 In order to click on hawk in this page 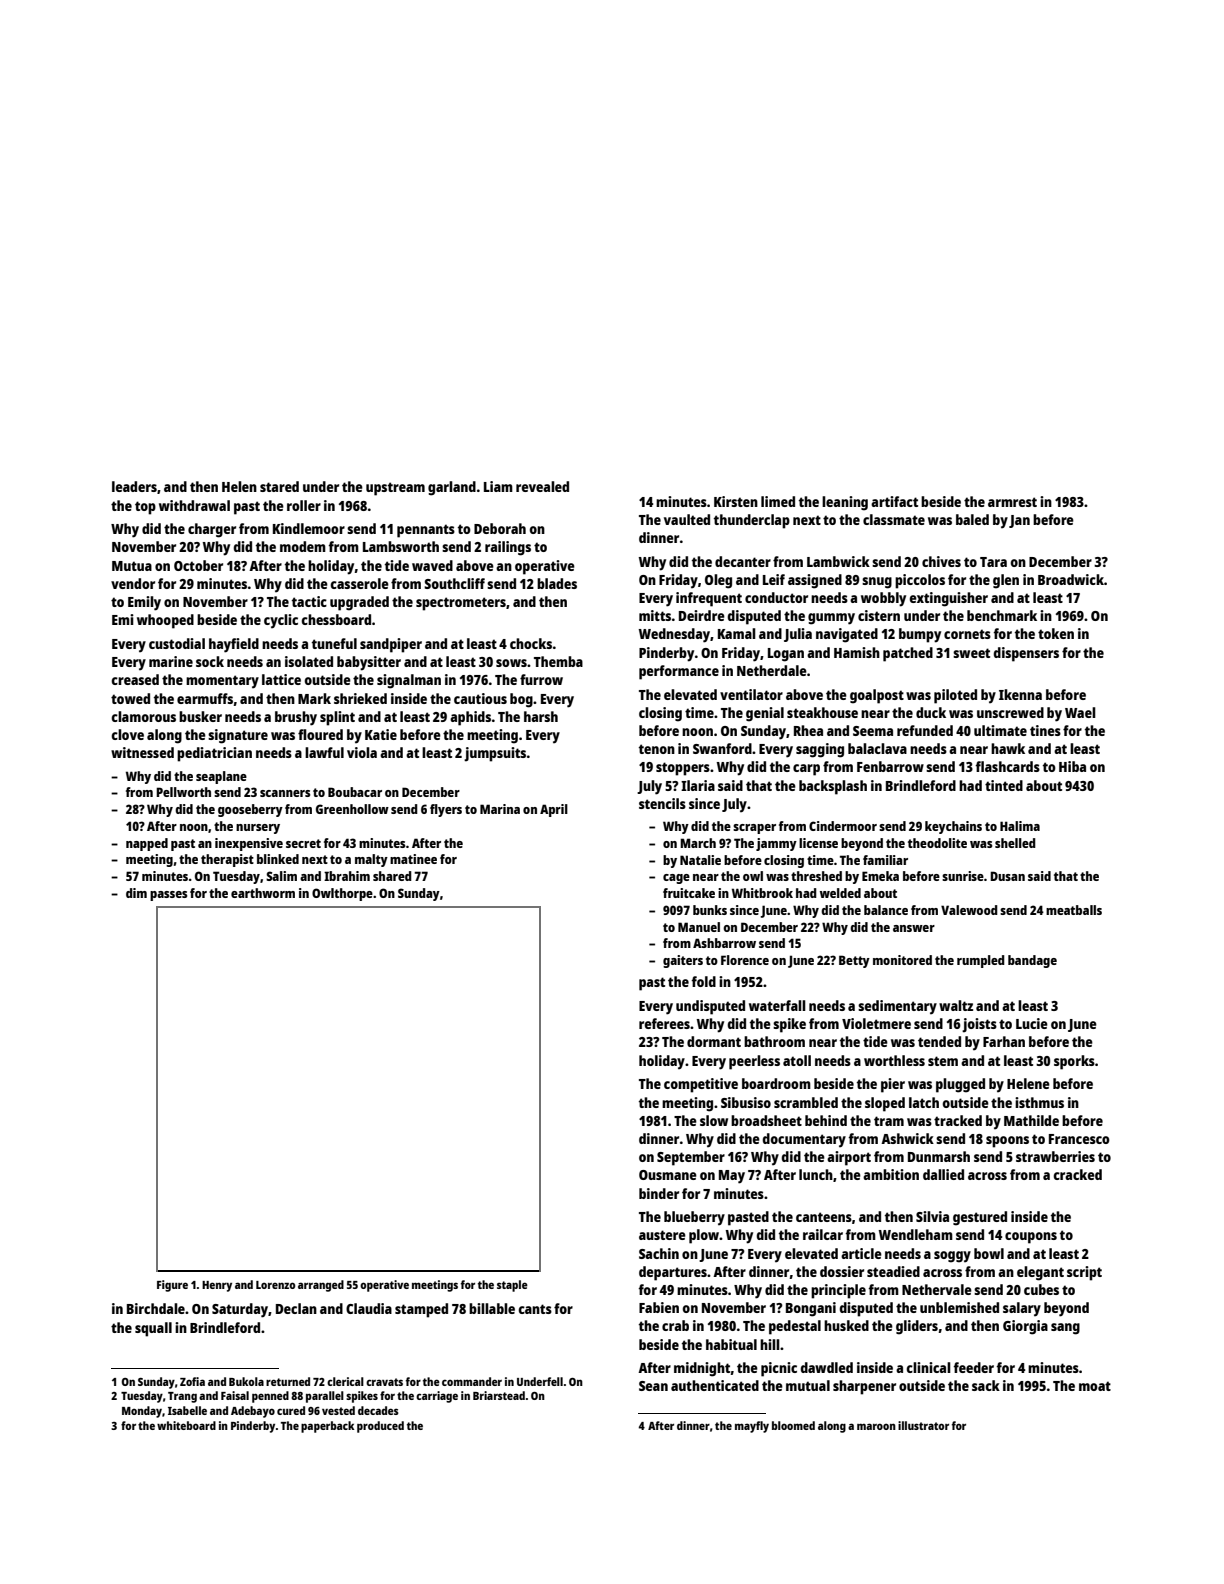, I will do `click(1008, 748)`.
